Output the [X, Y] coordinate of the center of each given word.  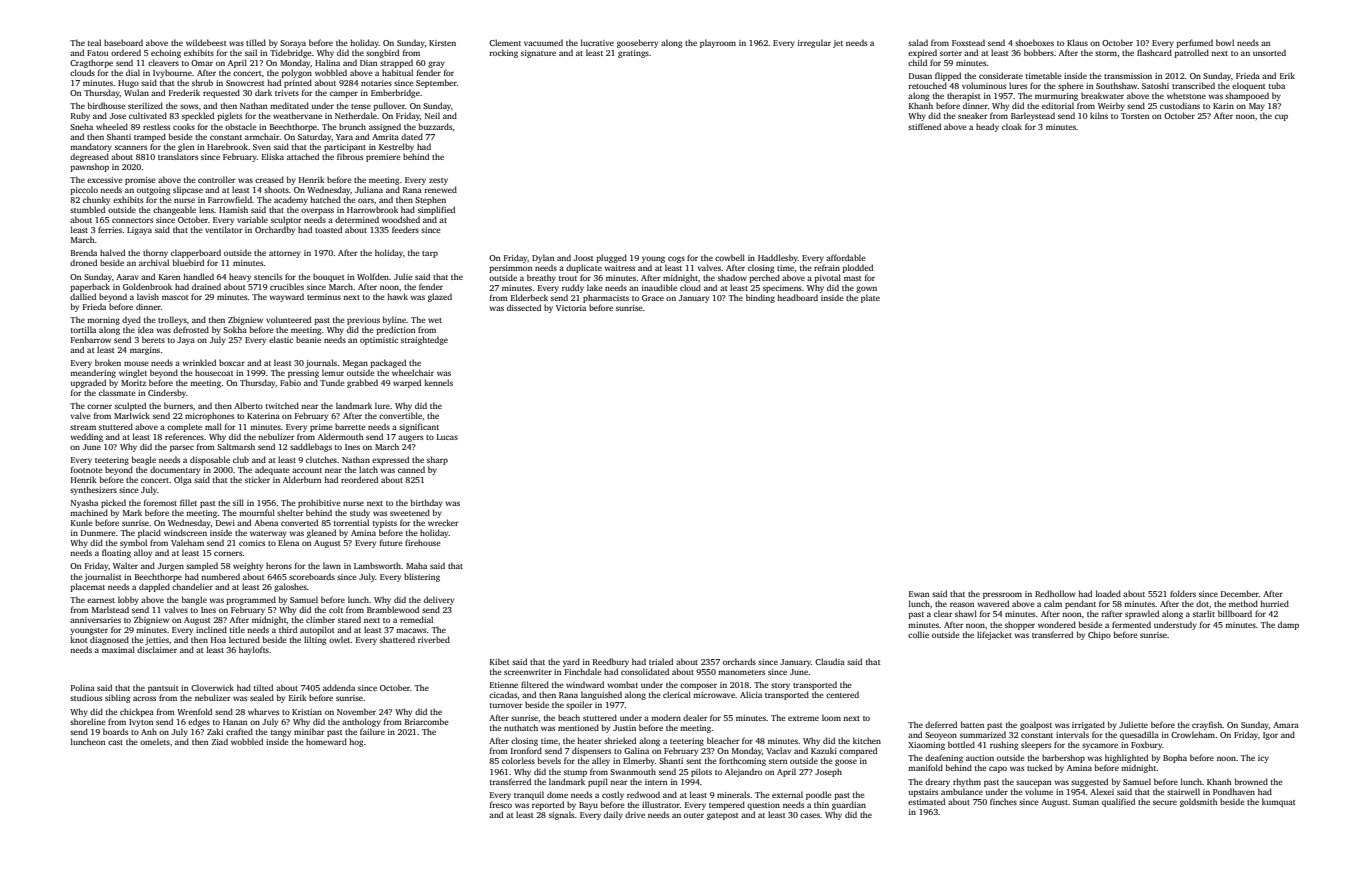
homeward [326, 741]
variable [252, 219]
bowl [1225, 42]
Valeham [187, 542]
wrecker [443, 522]
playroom [718, 43]
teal [94, 42]
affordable [845, 257]
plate [870, 298]
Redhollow [1055, 593]
